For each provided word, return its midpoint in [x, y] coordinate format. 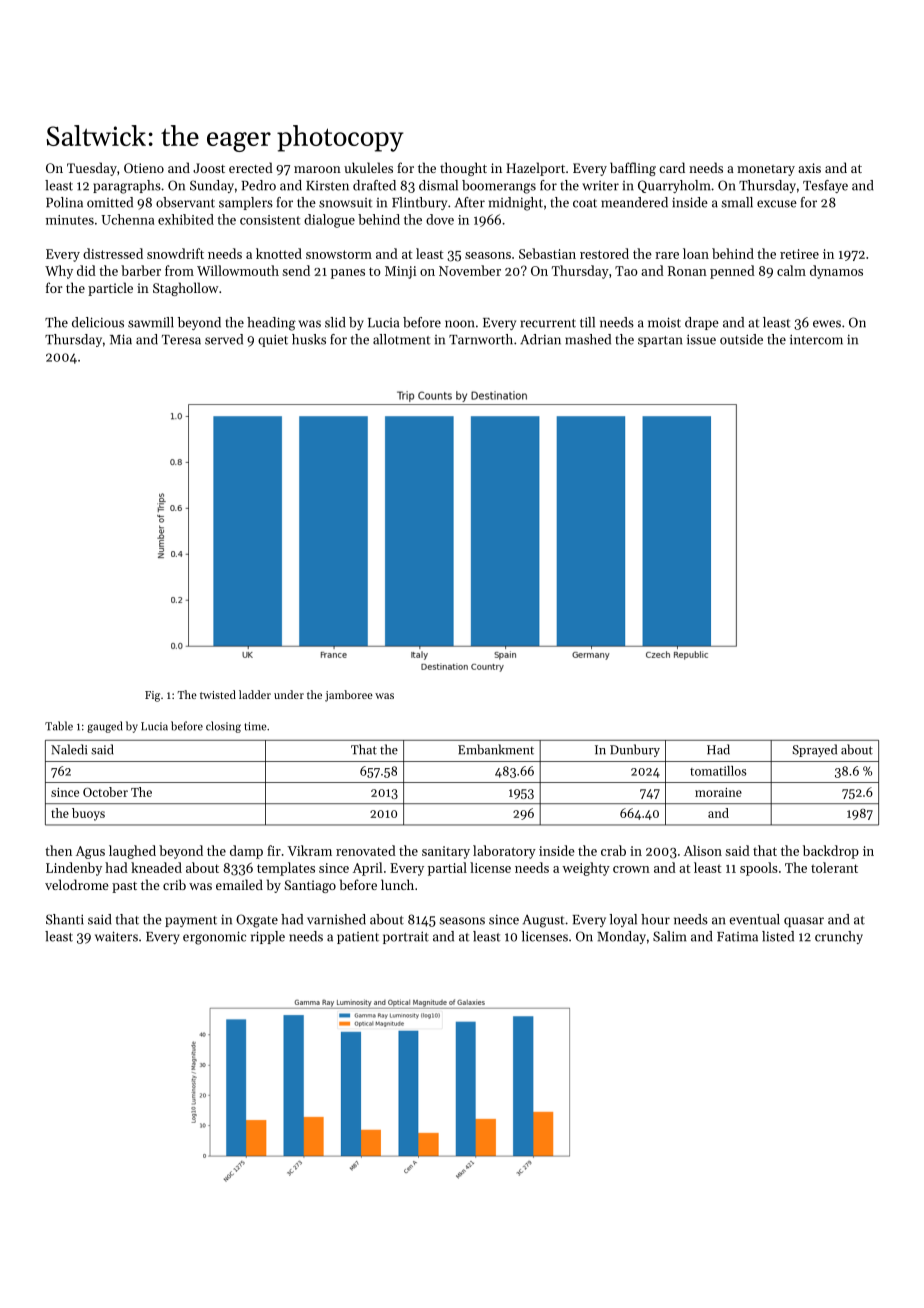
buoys [88, 814]
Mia [121, 339]
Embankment [496, 749]
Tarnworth [481, 339]
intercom [816, 339]
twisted [218, 694]
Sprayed [814, 750]
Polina [64, 202]
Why [59, 272]
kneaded [156, 867]
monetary [766, 170]
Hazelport [535, 169]
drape [702, 323]
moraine [718, 792]
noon [460, 324]
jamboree [349, 696]
